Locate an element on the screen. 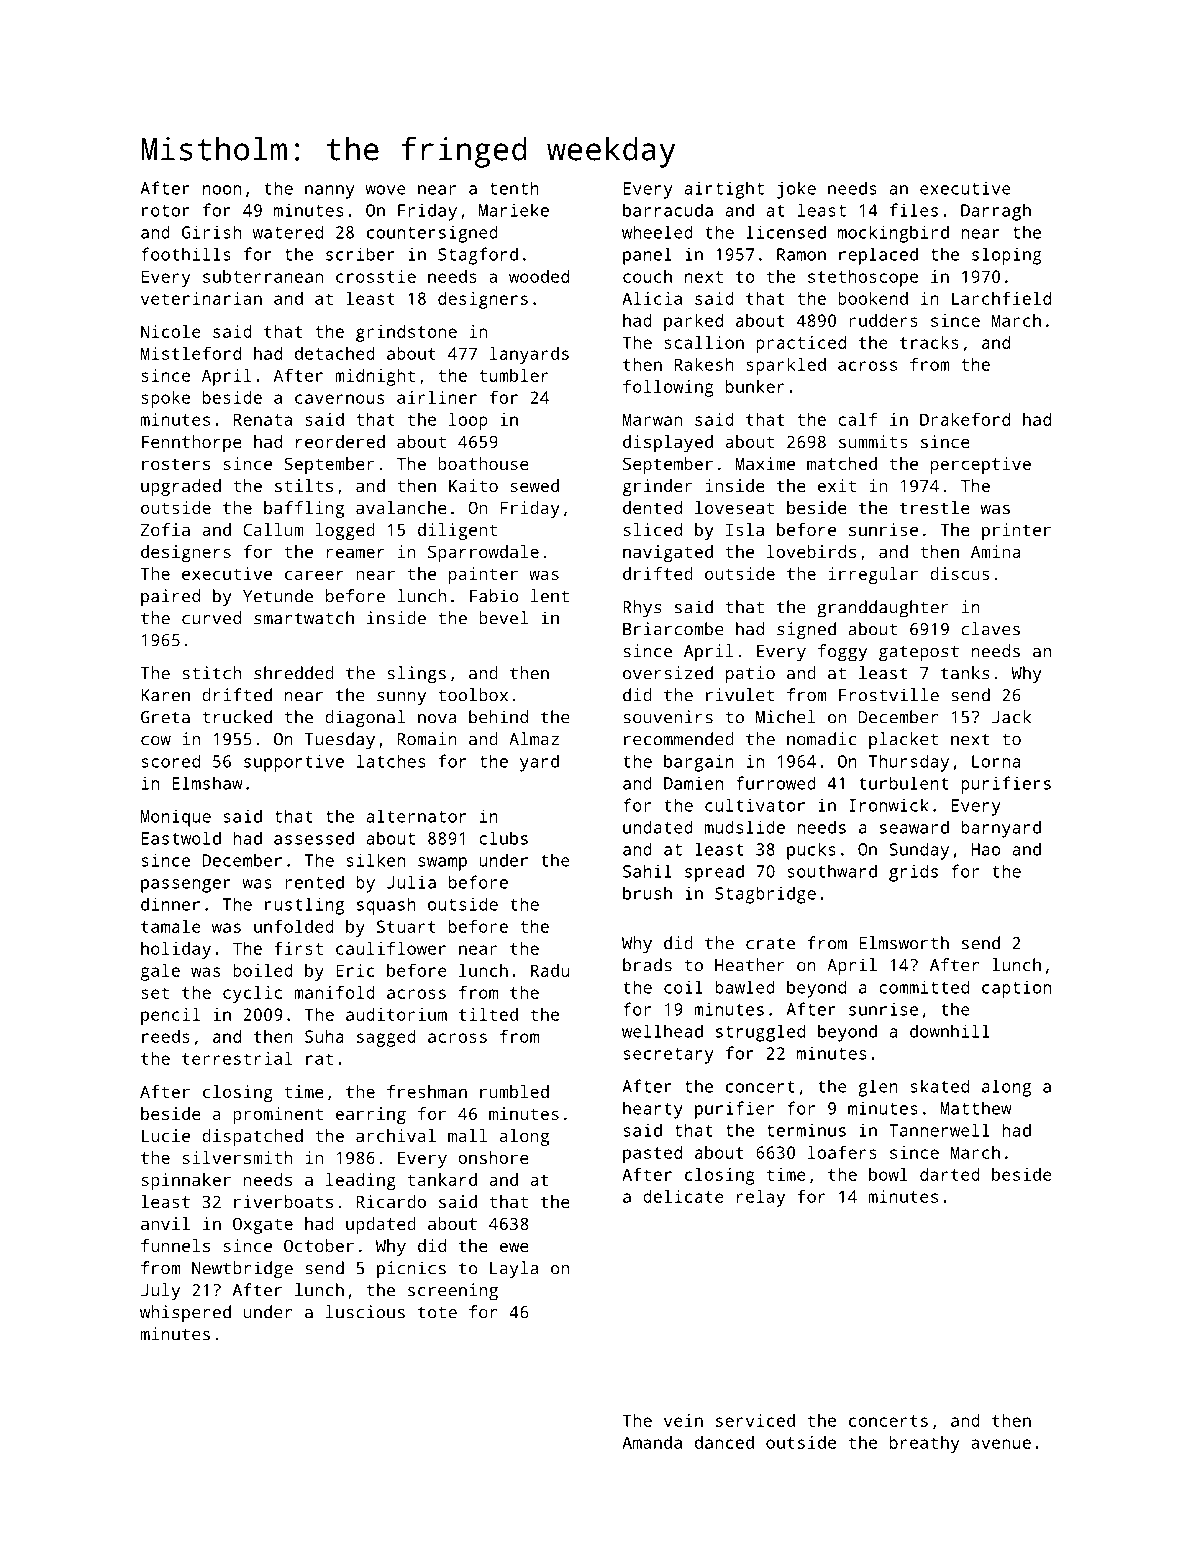  assessed is located at coordinates (314, 838).
